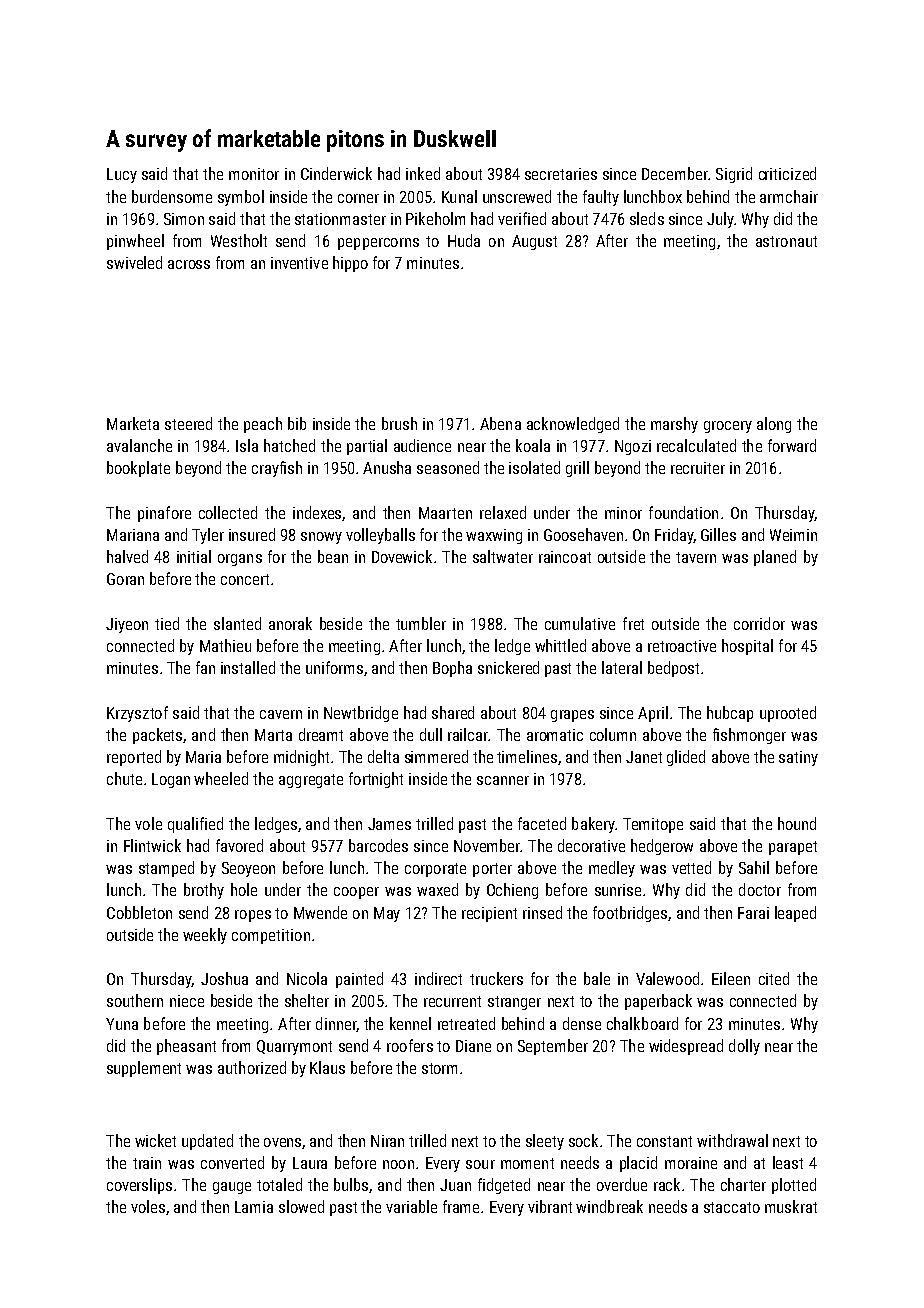  Describe the element at coordinates (644, 757) in the screenshot. I see `Janet` at that location.
